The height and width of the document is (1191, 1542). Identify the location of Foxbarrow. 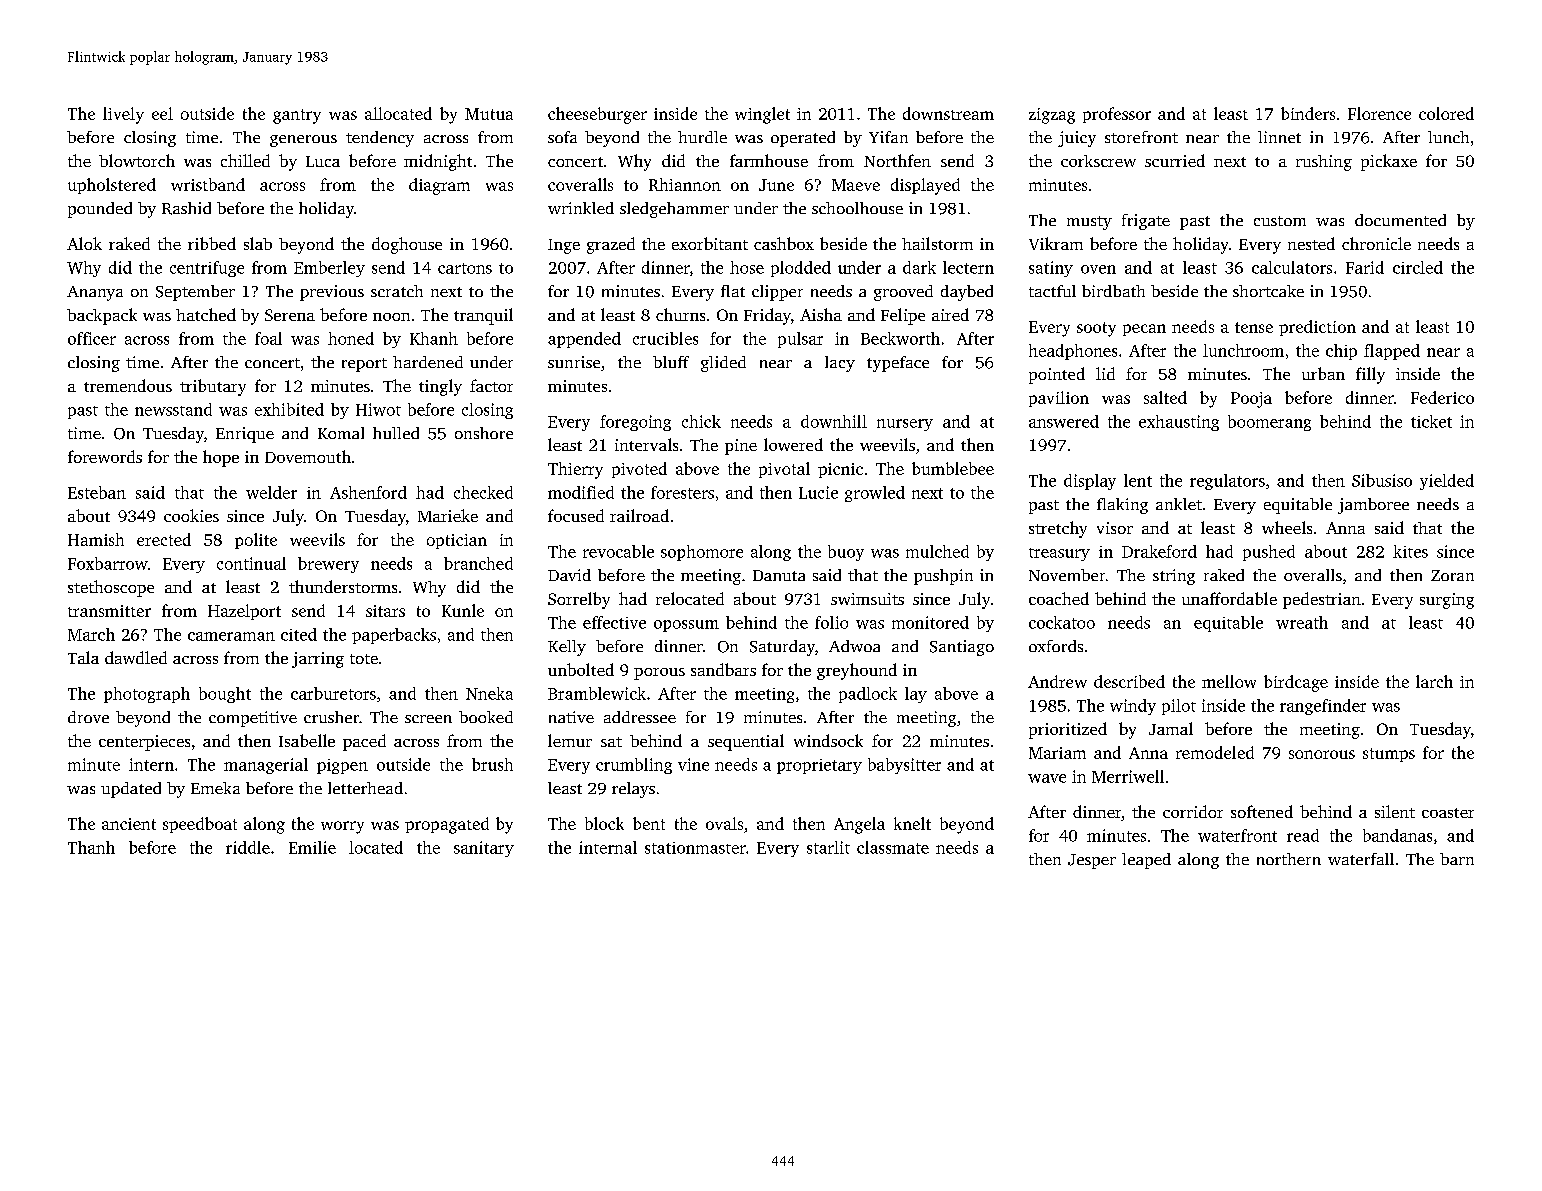
(108, 563).
